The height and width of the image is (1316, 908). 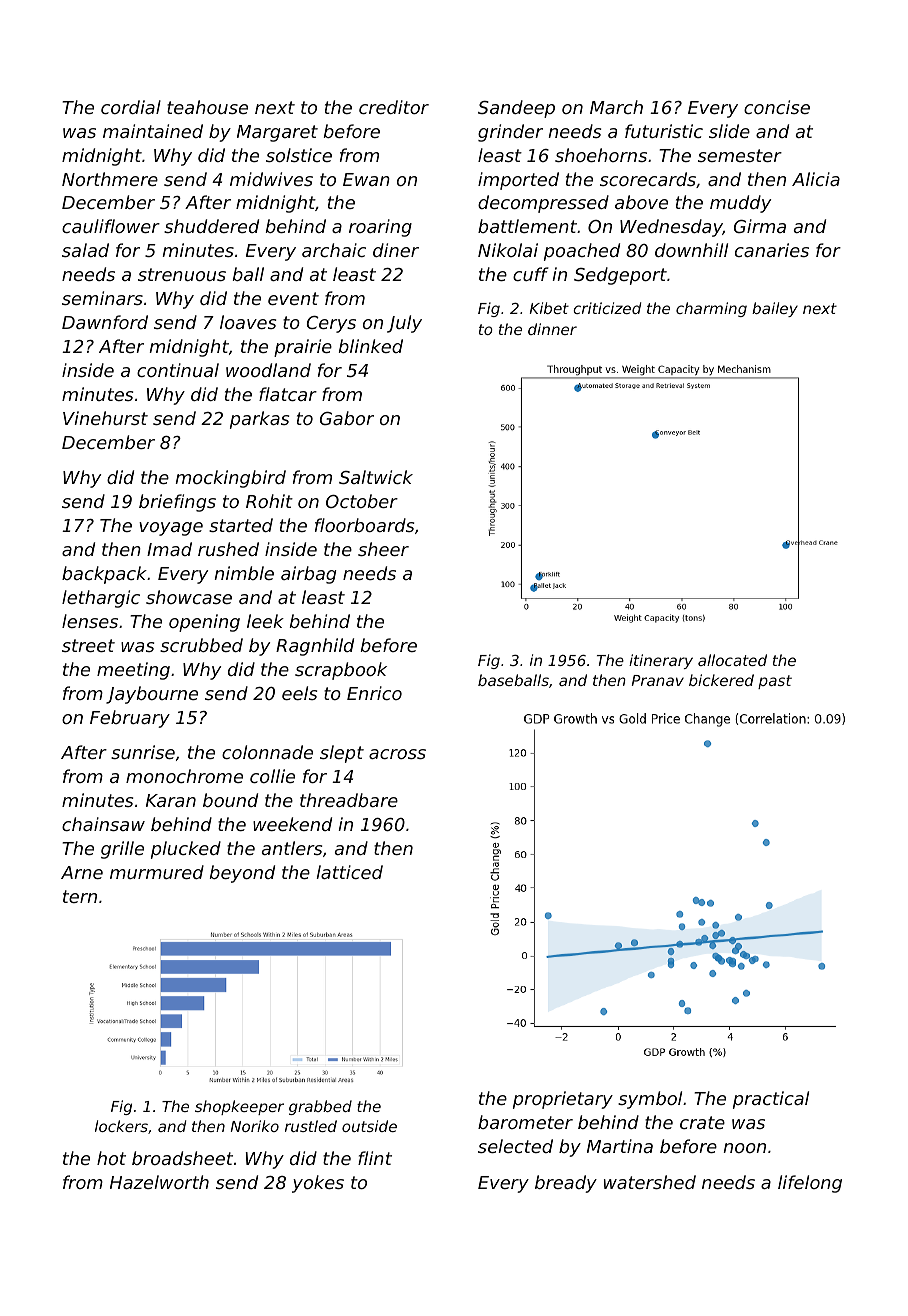 I want to click on Alicia, so click(x=816, y=179).
